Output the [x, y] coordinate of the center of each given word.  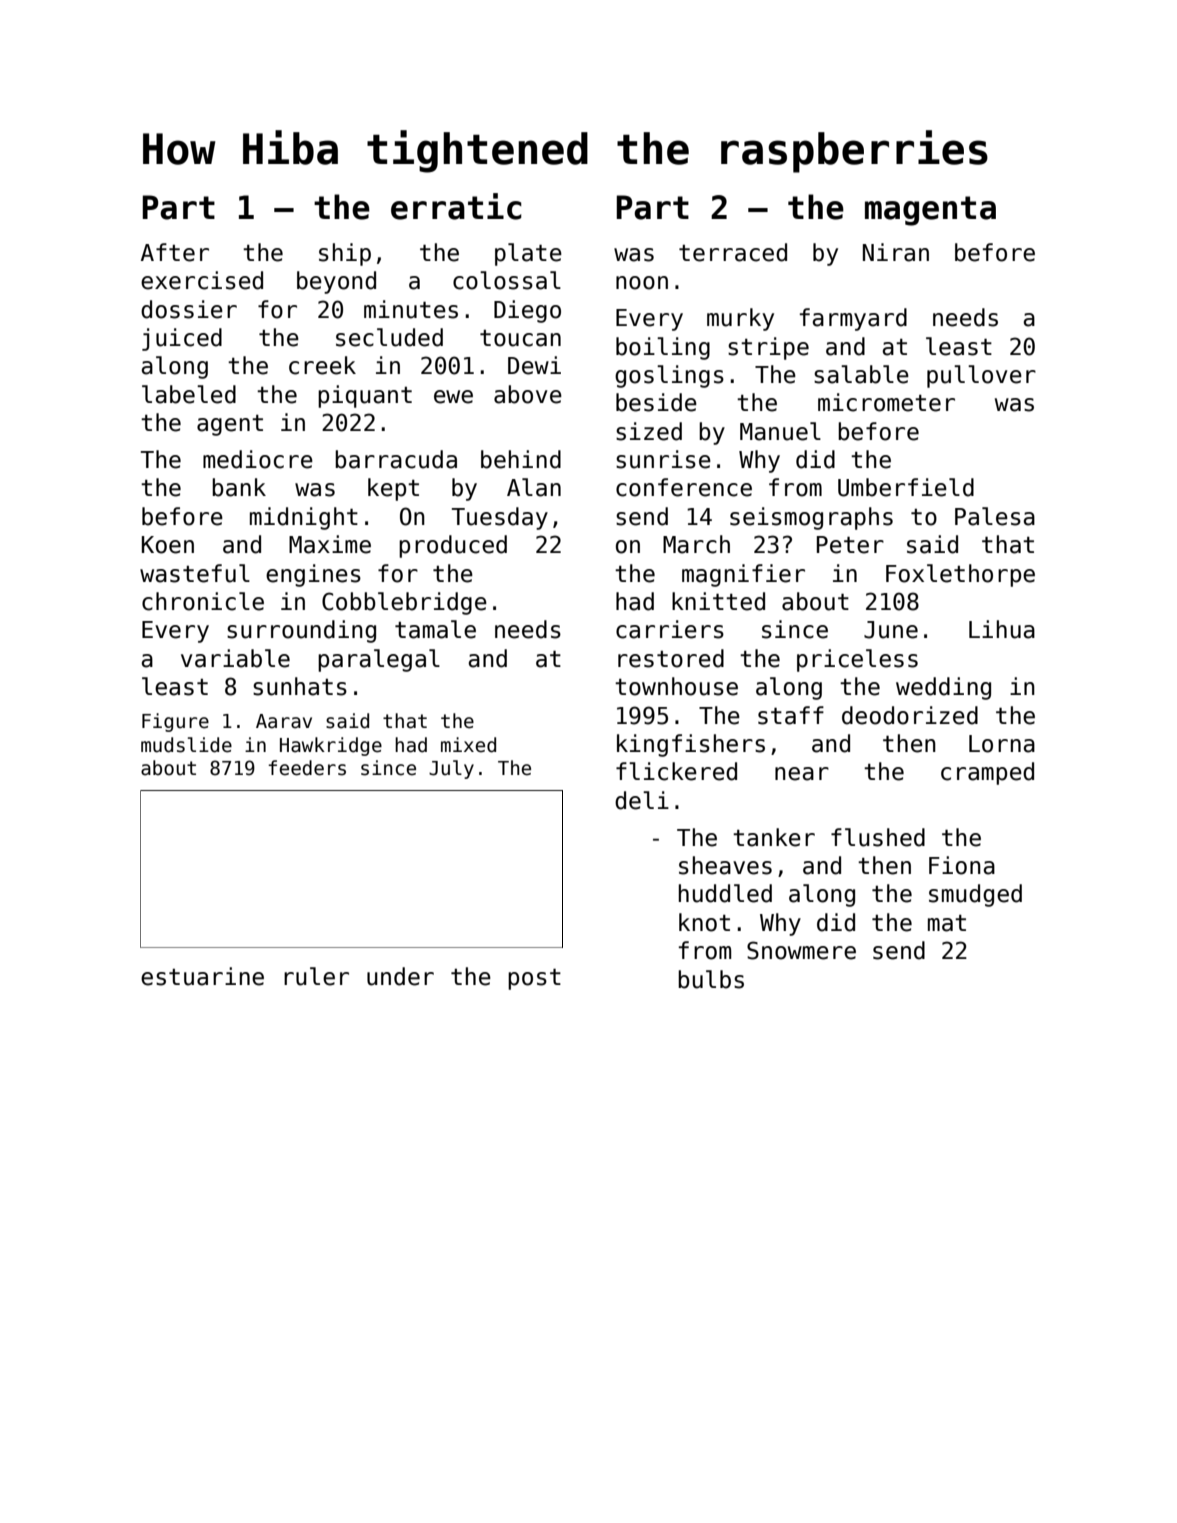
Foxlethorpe [960, 575]
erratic [456, 206]
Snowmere [801, 950]
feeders [307, 768]
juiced [182, 339]
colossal [507, 280]
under [400, 976]
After [175, 252]
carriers [670, 629]
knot [704, 922]
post [534, 979]
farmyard [853, 319]
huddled [725, 893]
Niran [896, 252]
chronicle [203, 601]
